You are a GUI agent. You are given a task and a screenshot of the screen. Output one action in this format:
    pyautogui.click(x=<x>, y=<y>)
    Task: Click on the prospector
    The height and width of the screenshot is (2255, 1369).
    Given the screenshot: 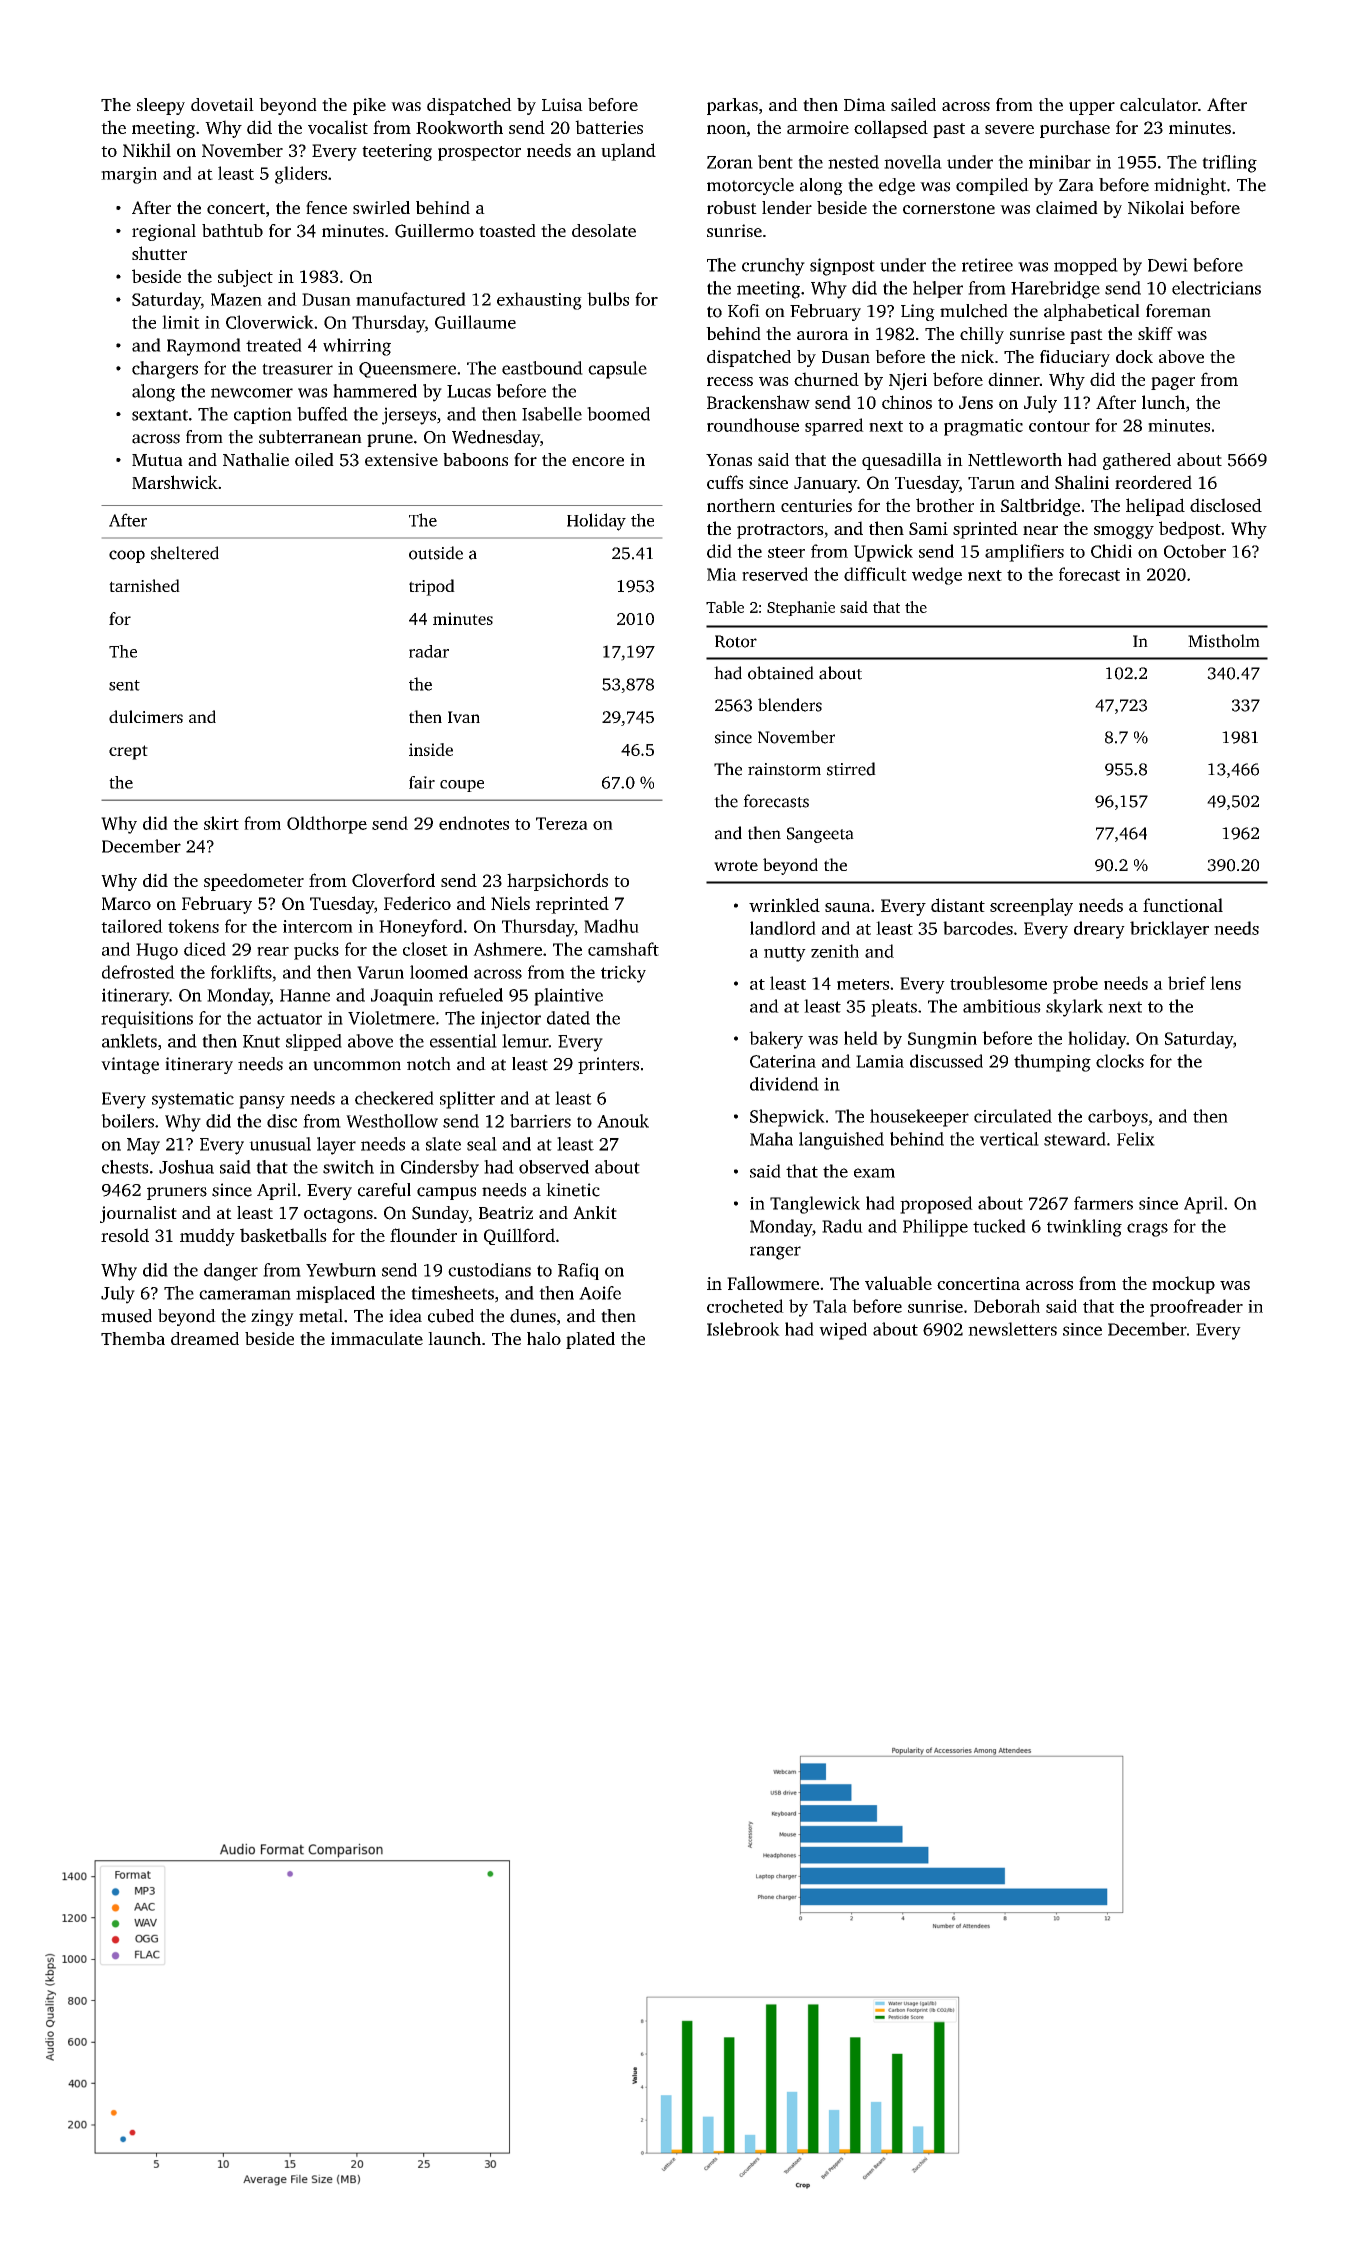 What is the action you would take?
    pyautogui.click(x=479, y=153)
